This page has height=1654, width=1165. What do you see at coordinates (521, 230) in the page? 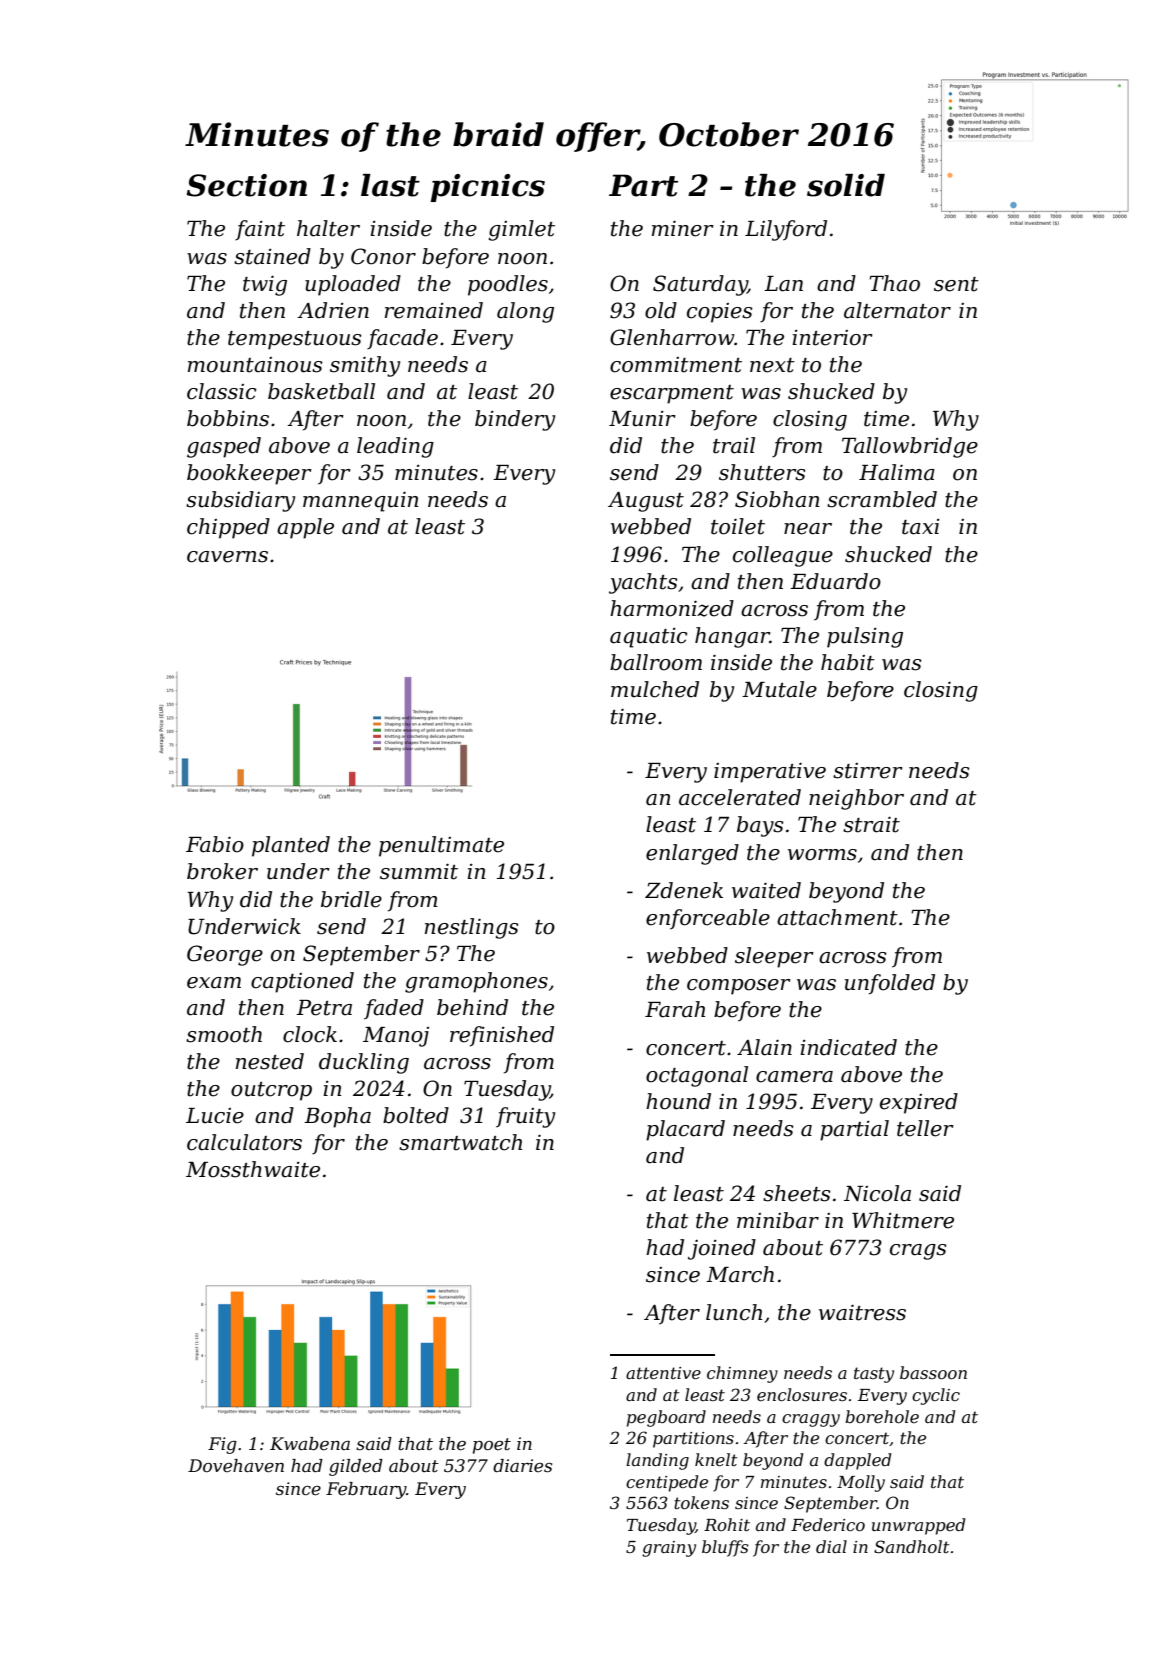
I see `gimlet` at bounding box center [521, 230].
